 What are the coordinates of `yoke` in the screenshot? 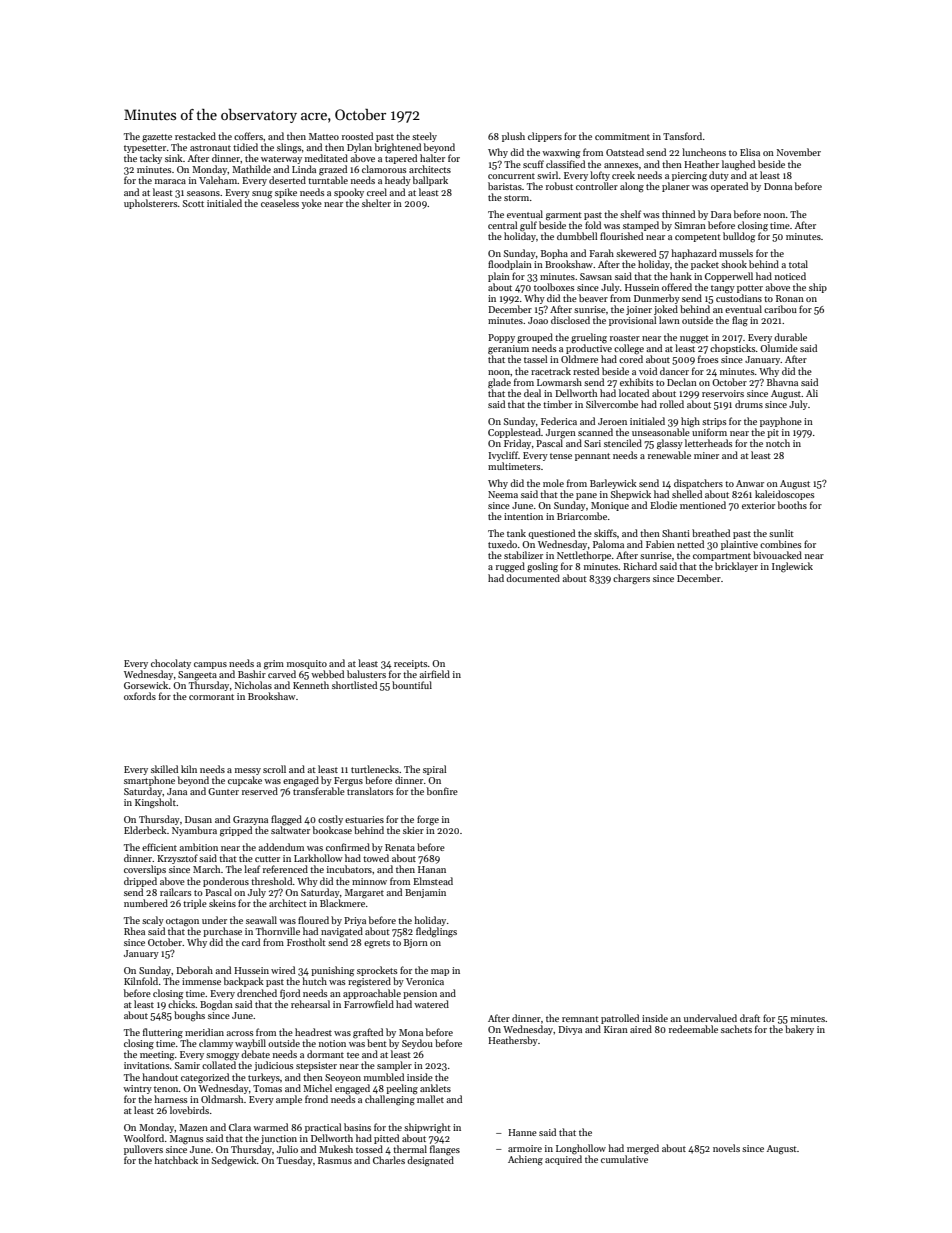 It's located at (312, 204).
